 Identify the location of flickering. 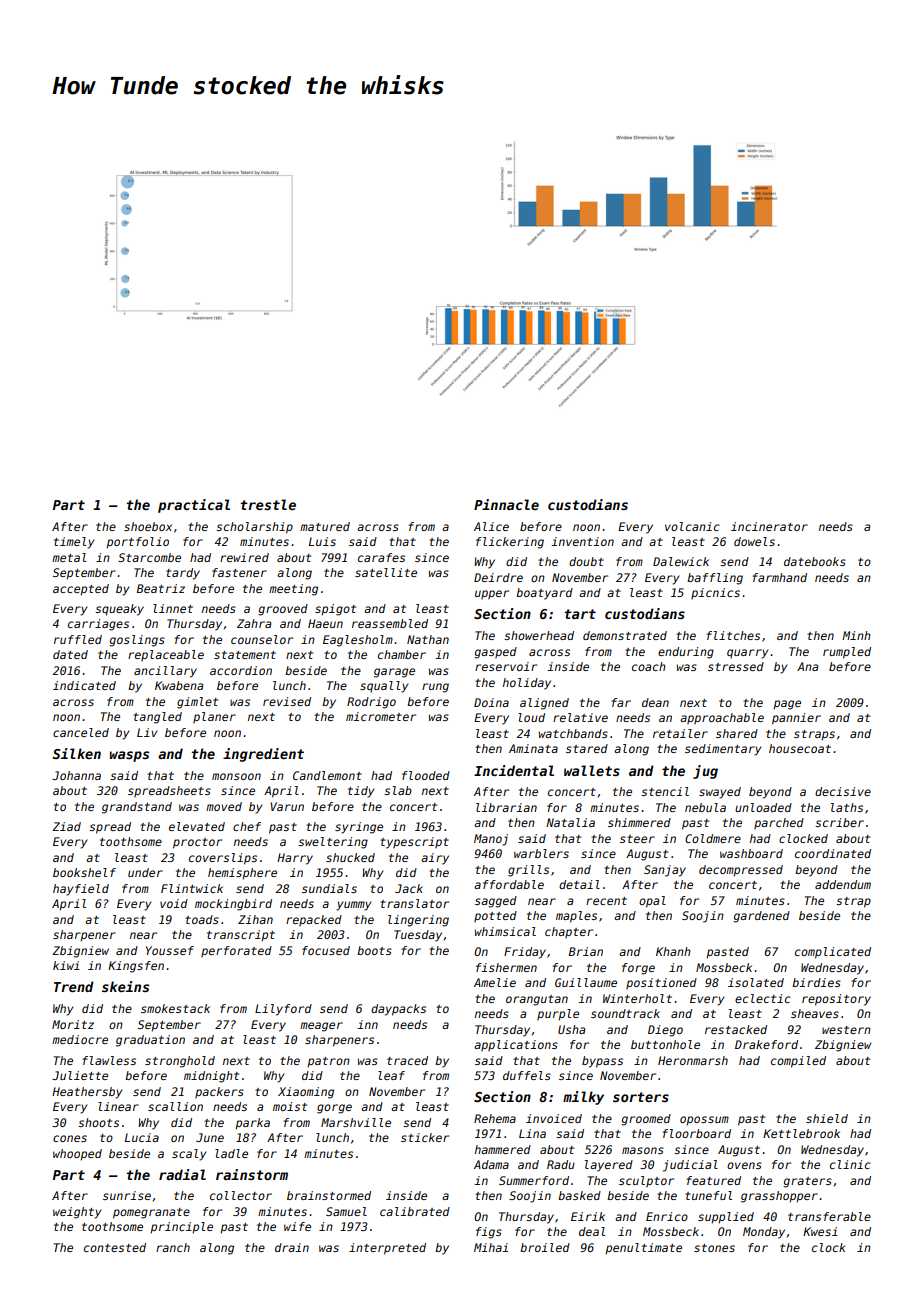
(510, 543).
